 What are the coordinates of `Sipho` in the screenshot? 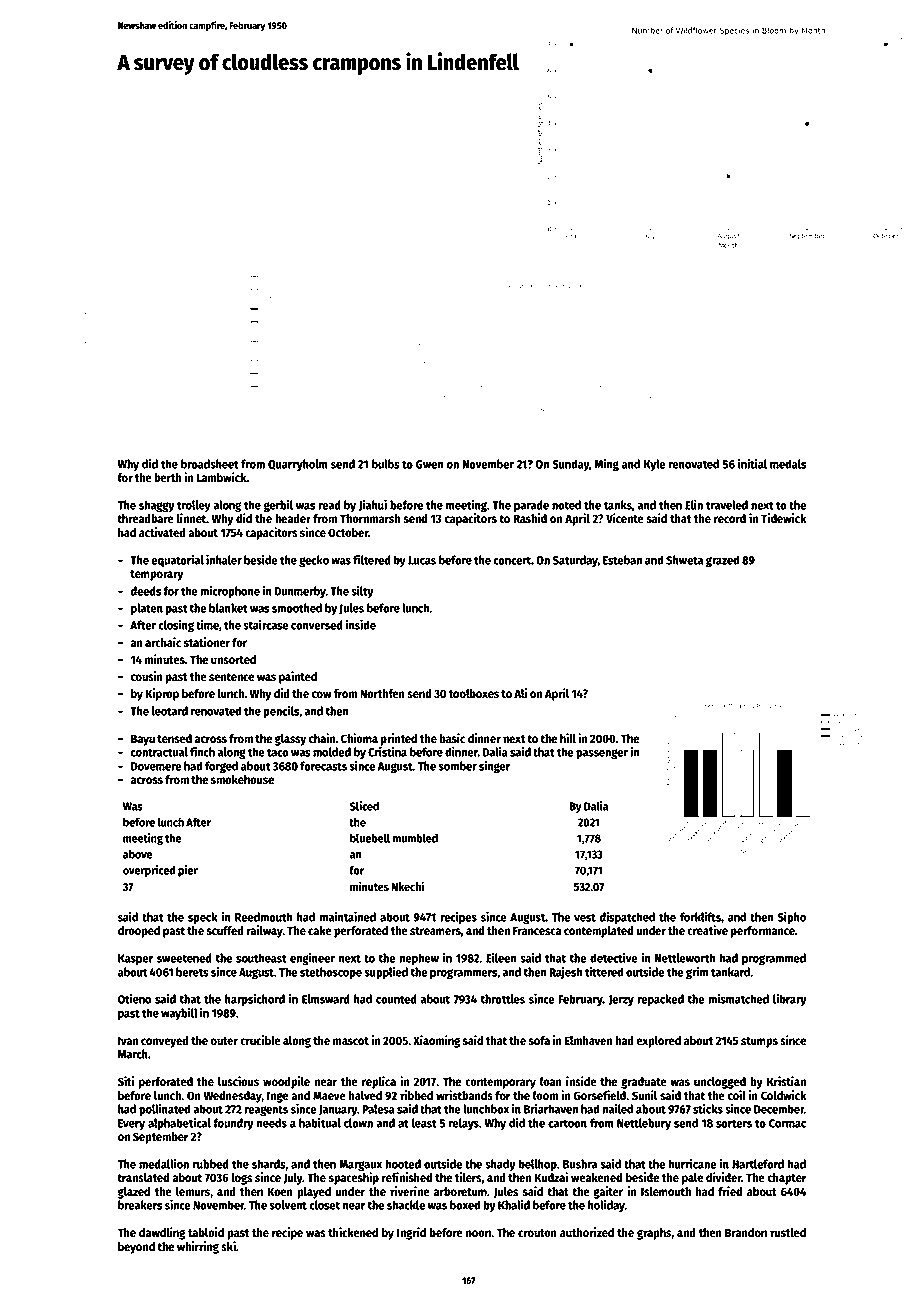 It's located at (791, 917).
